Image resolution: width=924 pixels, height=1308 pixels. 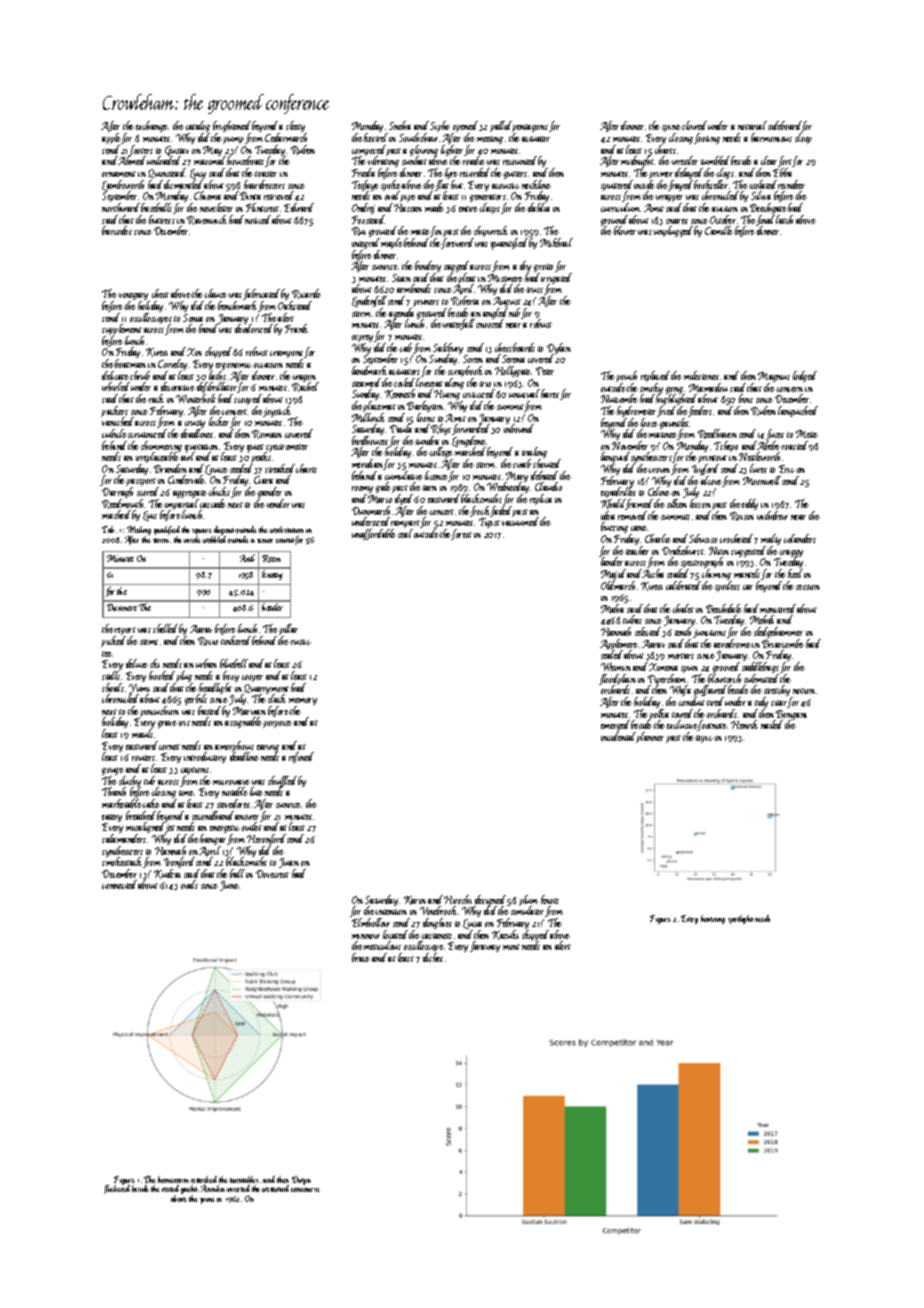 What do you see at coordinates (621, 207) in the screenshot?
I see `curriculum` at bounding box center [621, 207].
